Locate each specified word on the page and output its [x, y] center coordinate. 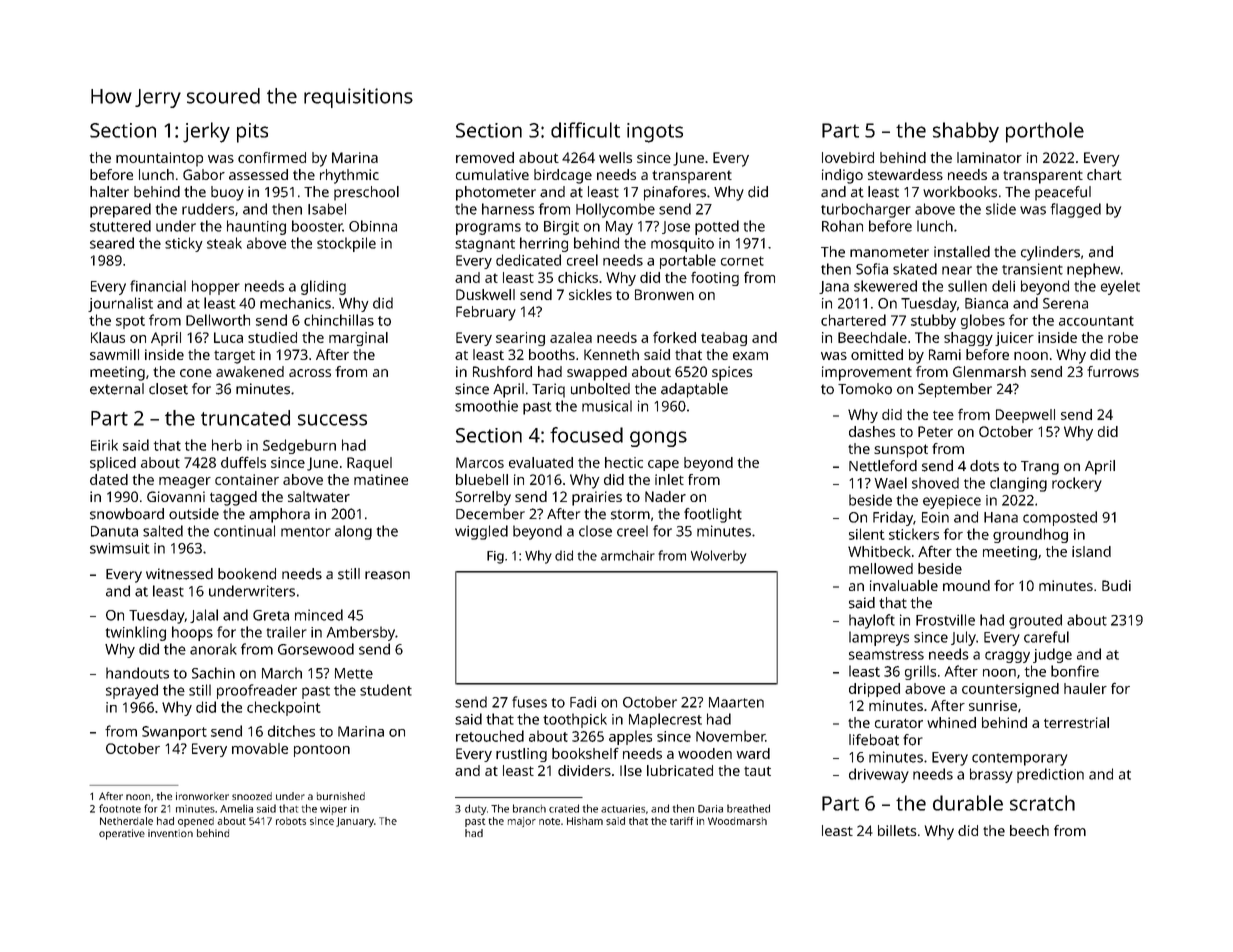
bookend [247, 574]
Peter [935, 431]
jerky [206, 132]
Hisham [585, 821]
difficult [585, 130]
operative [122, 834]
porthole [1045, 132]
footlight [713, 515]
